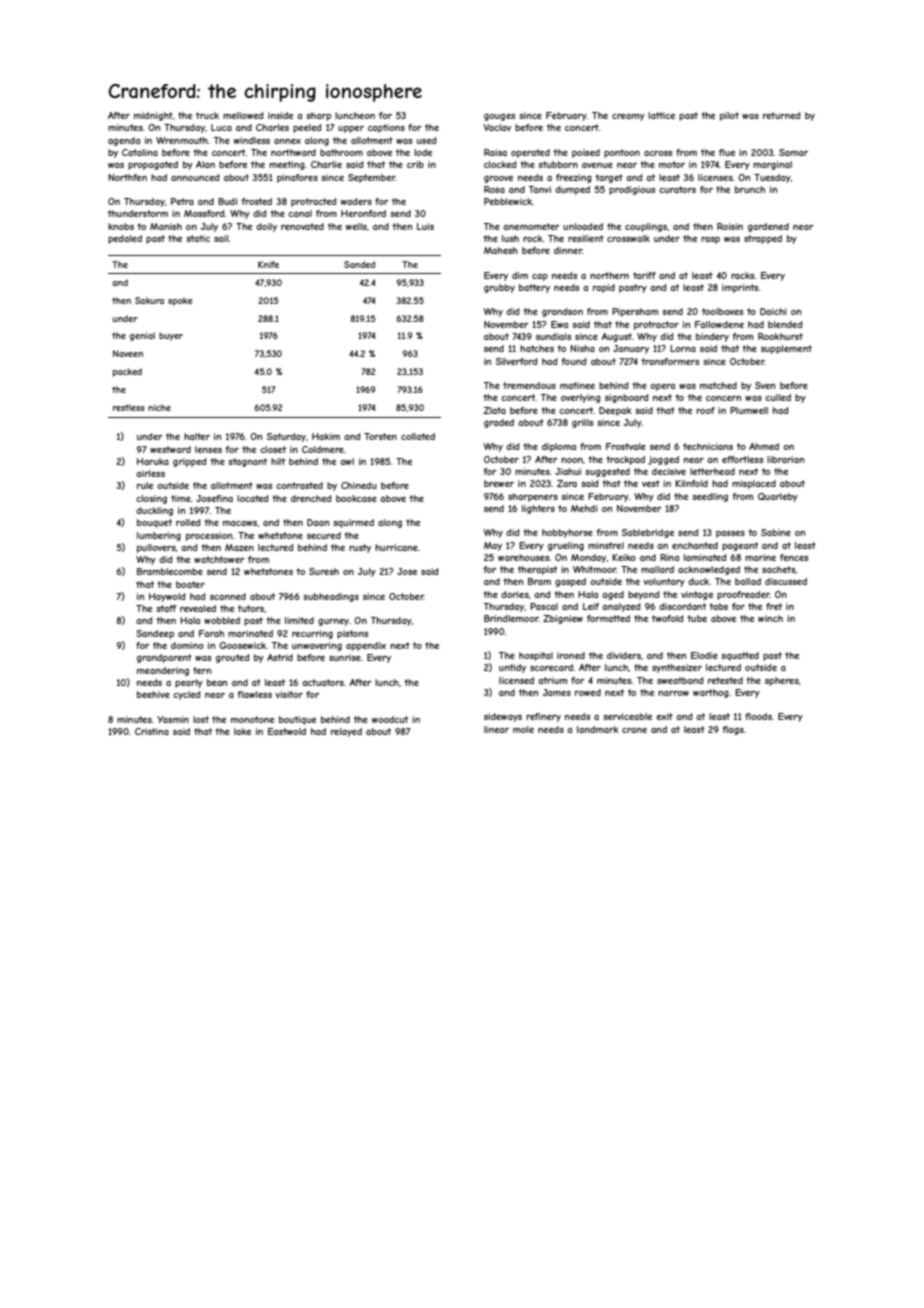  I want to click on inside, so click(280, 115).
